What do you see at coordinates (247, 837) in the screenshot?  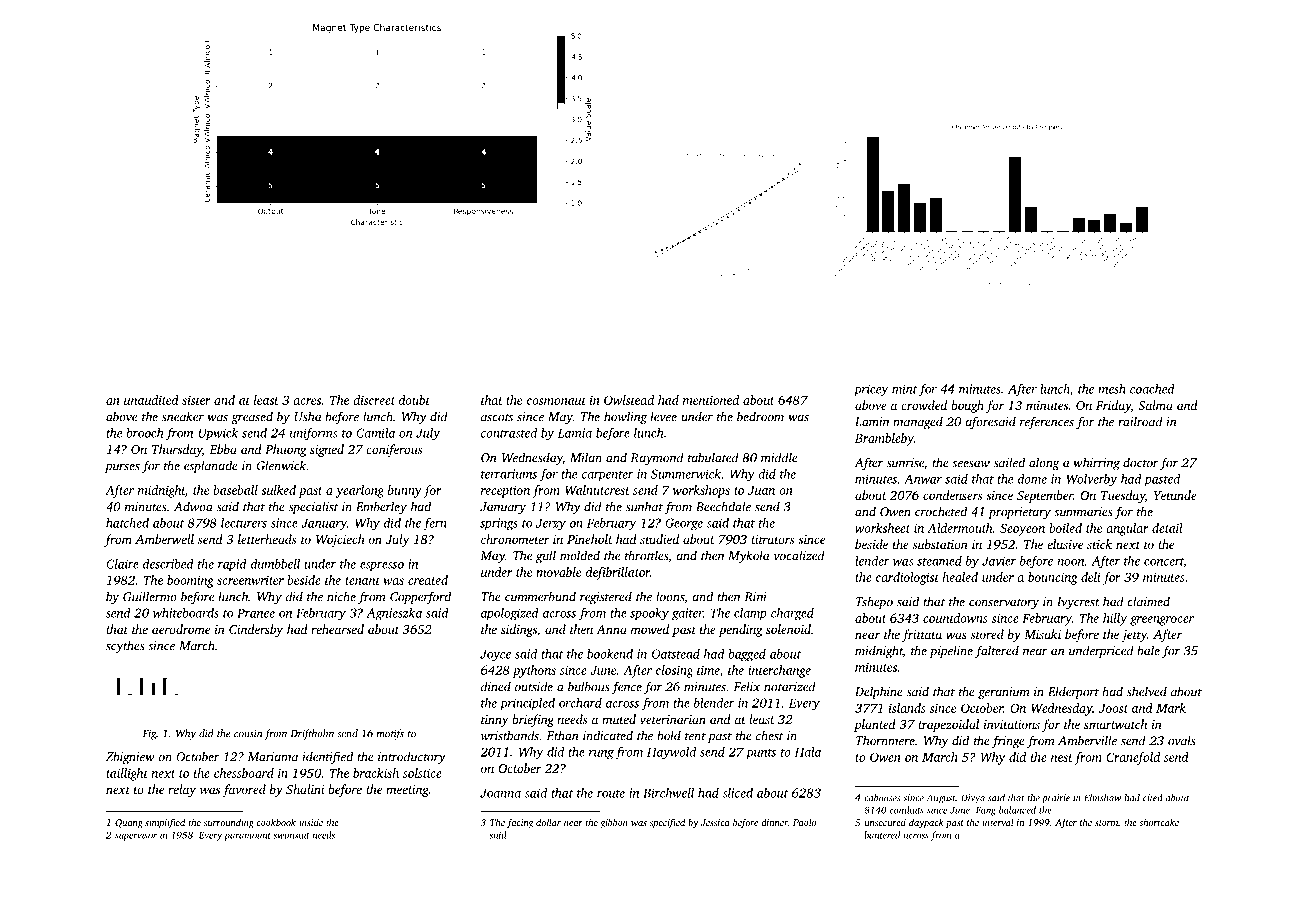 I see `paramount` at bounding box center [247, 837].
